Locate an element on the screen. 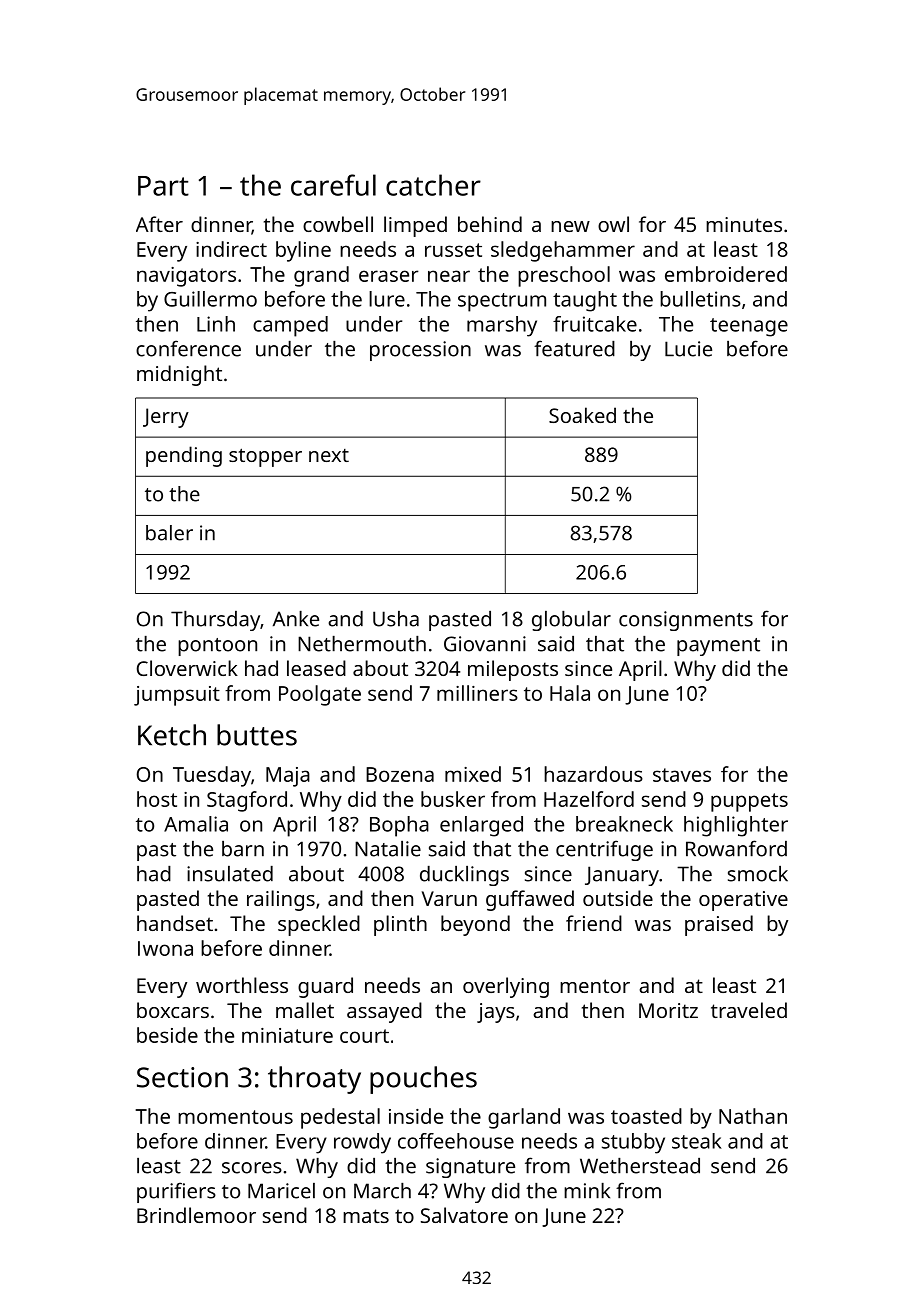 The image size is (924, 1311). operative is located at coordinates (743, 901).
